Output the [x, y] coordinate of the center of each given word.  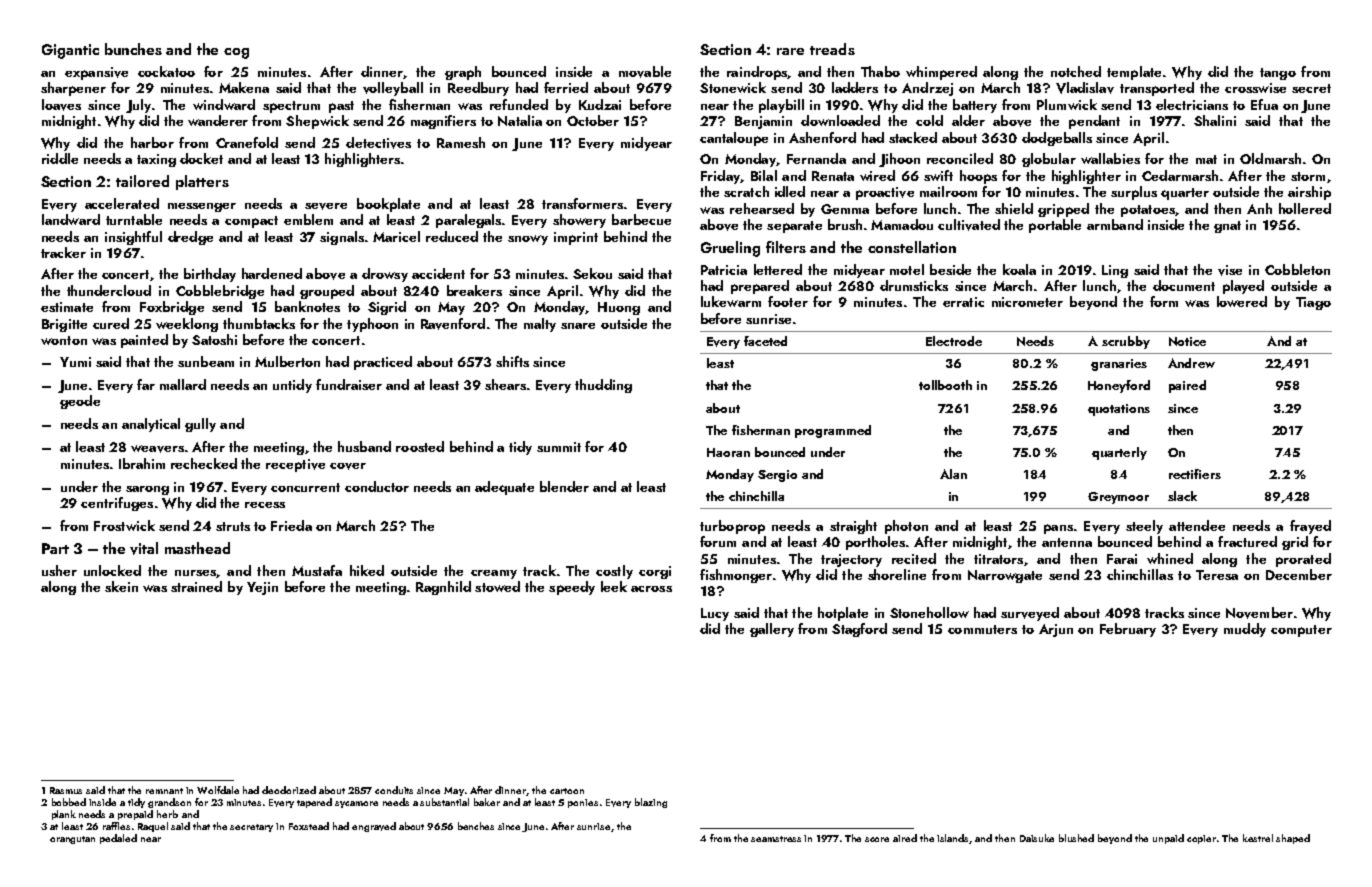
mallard [183, 384]
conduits [394, 790]
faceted [765, 341]
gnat [1227, 227]
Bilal [764, 175]
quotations [1119, 410]
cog [236, 53]
